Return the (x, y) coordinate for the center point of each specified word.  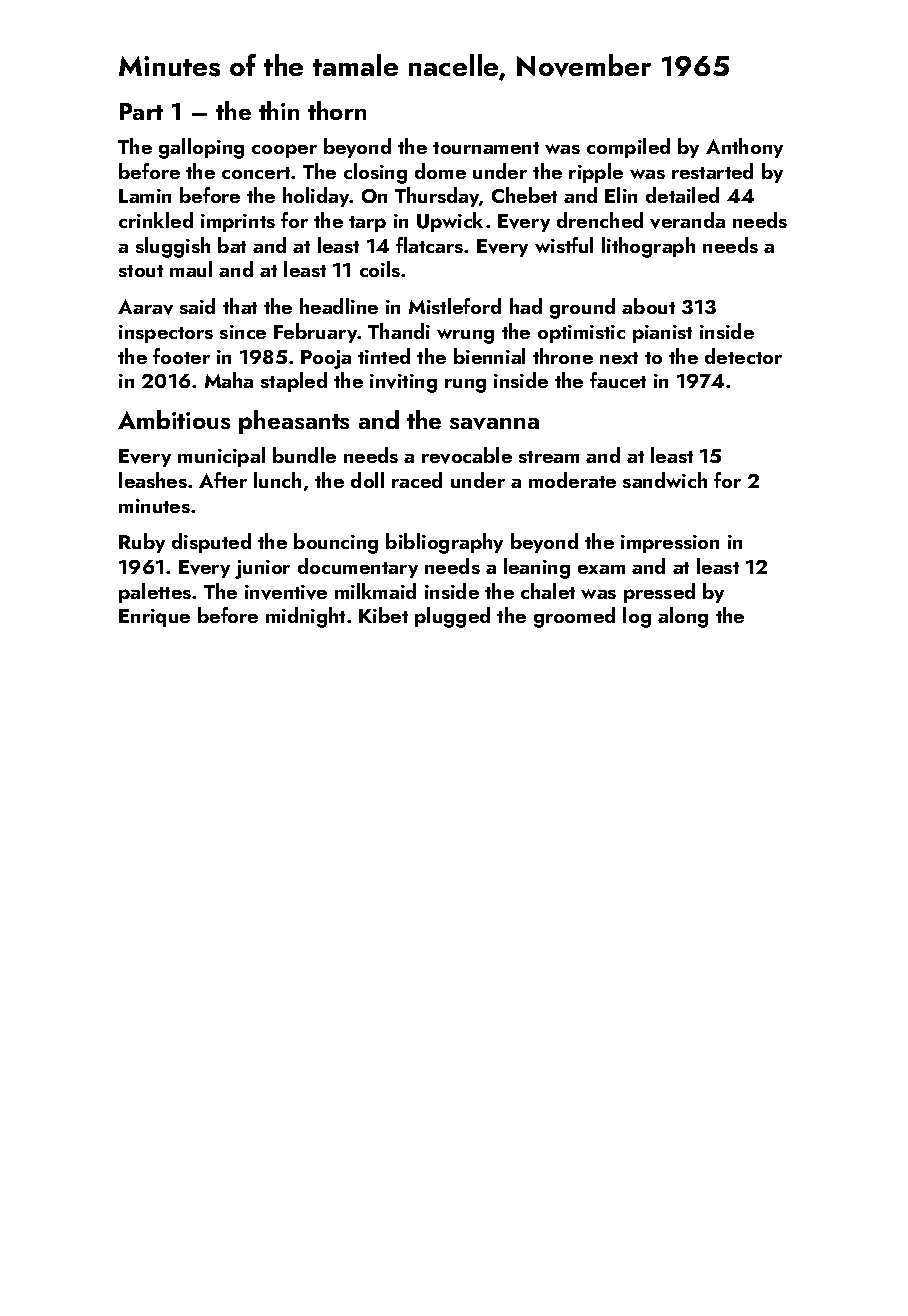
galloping (201, 148)
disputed (211, 543)
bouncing (336, 543)
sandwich (665, 480)
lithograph (648, 247)
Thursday (437, 197)
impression (670, 544)
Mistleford (455, 306)
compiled (628, 148)
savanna (494, 424)
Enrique (154, 618)
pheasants (294, 422)
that (240, 306)
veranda (687, 220)
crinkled (156, 220)
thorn (337, 110)
